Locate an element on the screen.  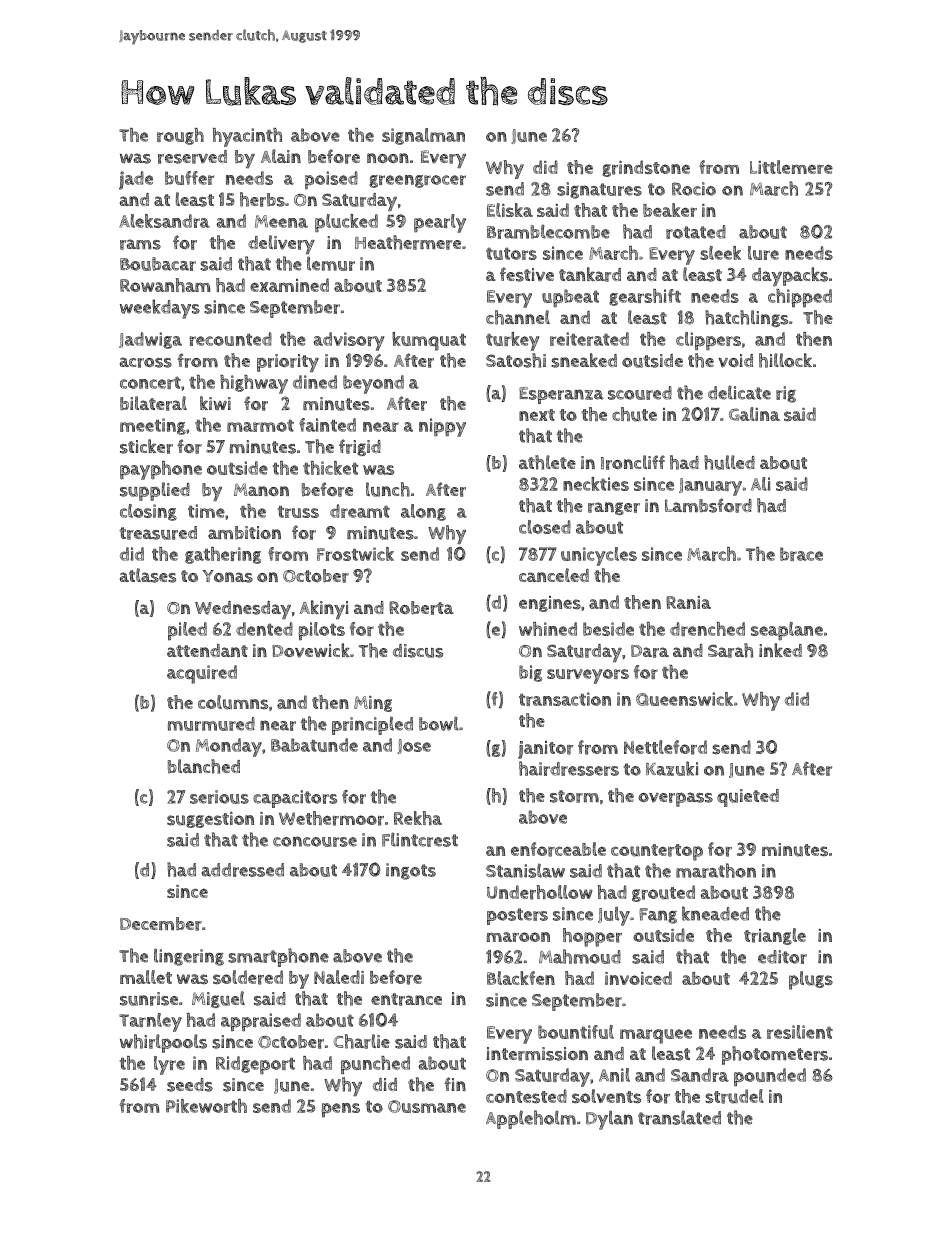
Manon is located at coordinates (261, 489).
